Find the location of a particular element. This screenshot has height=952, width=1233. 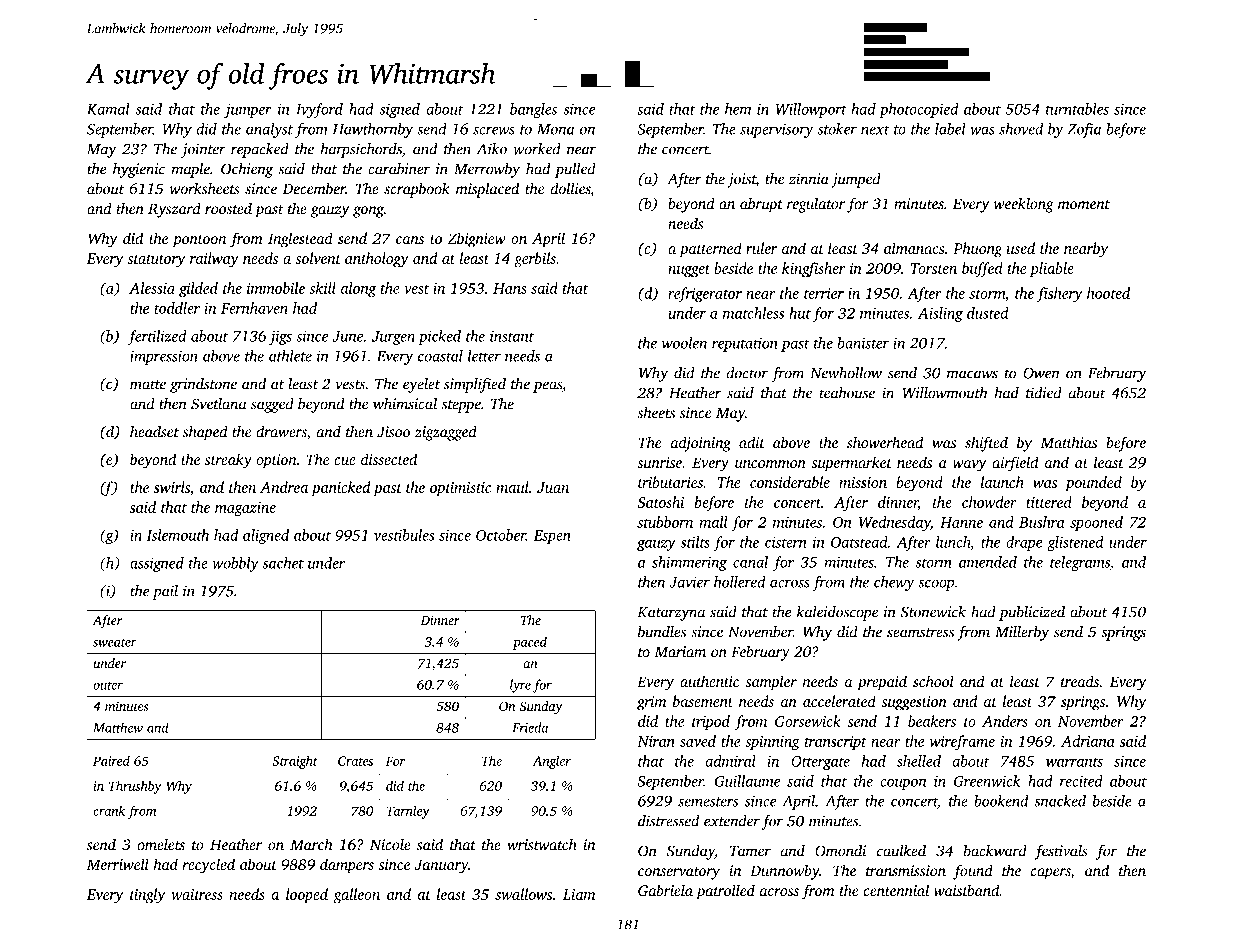

matchless is located at coordinates (753, 313).
